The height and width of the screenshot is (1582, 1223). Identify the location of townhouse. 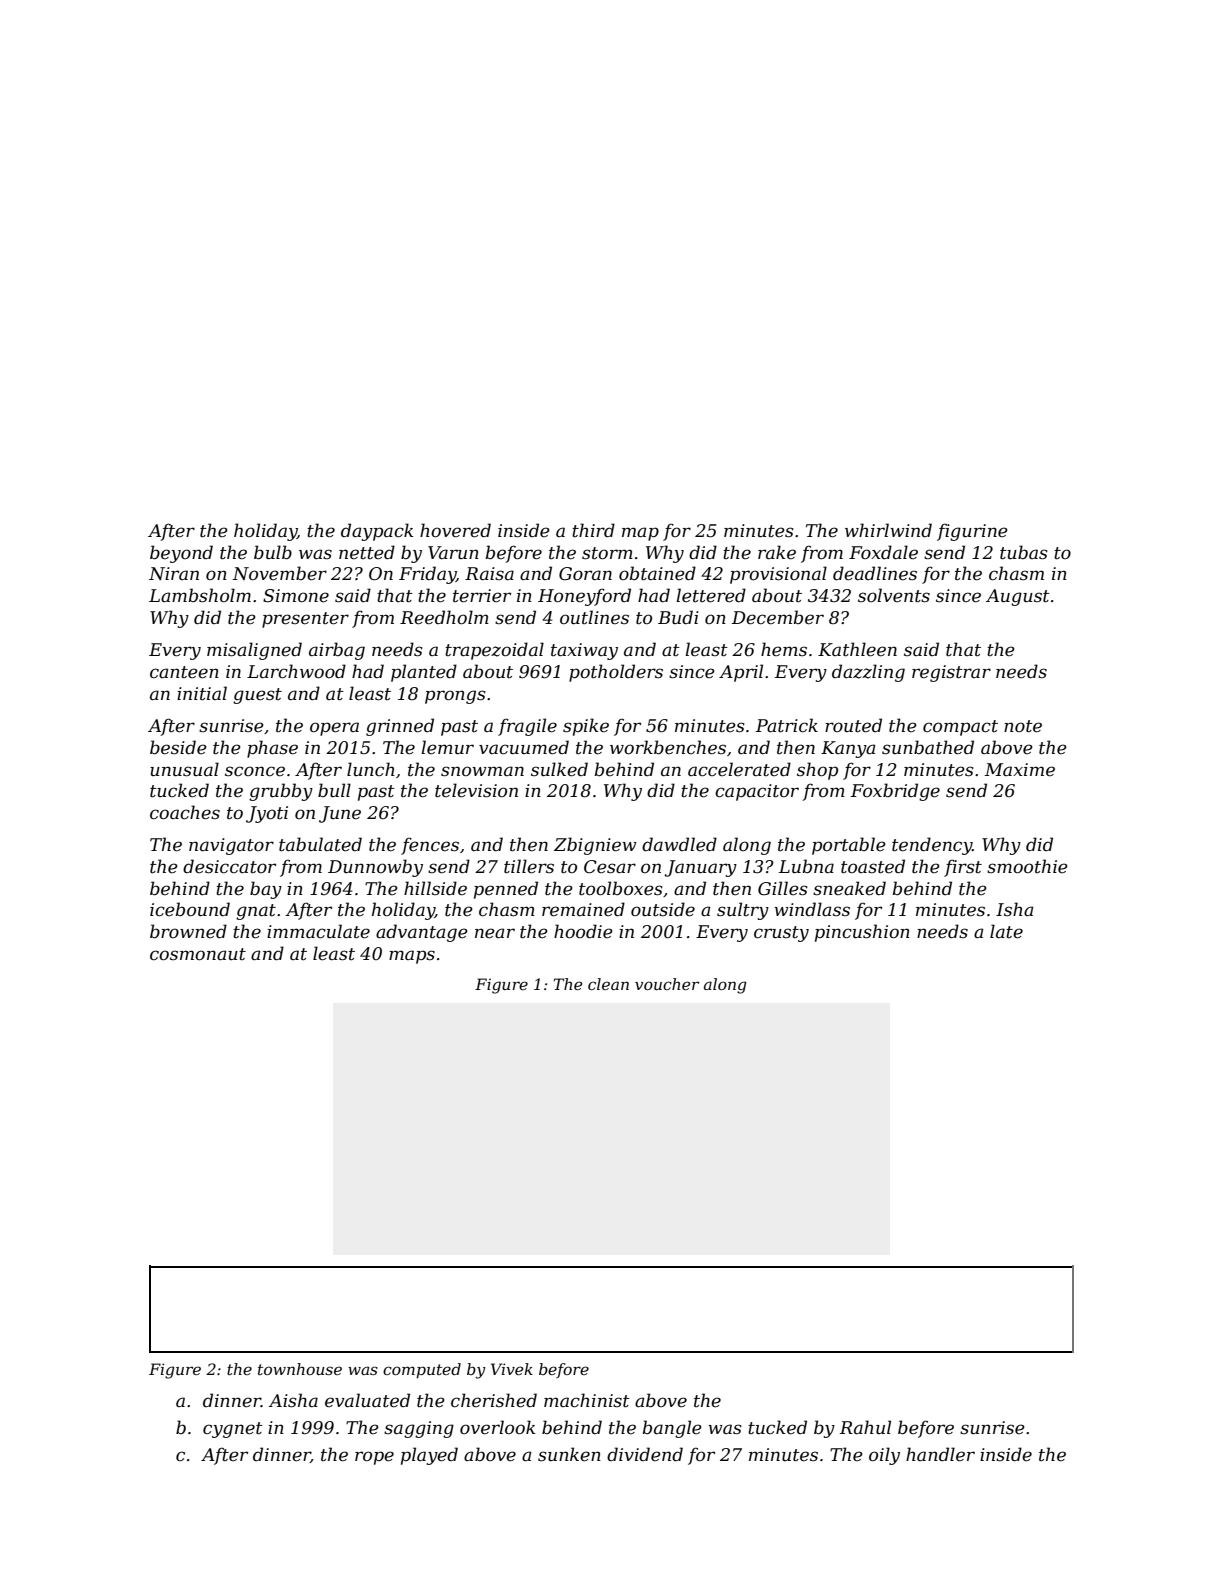
(300, 1369).
